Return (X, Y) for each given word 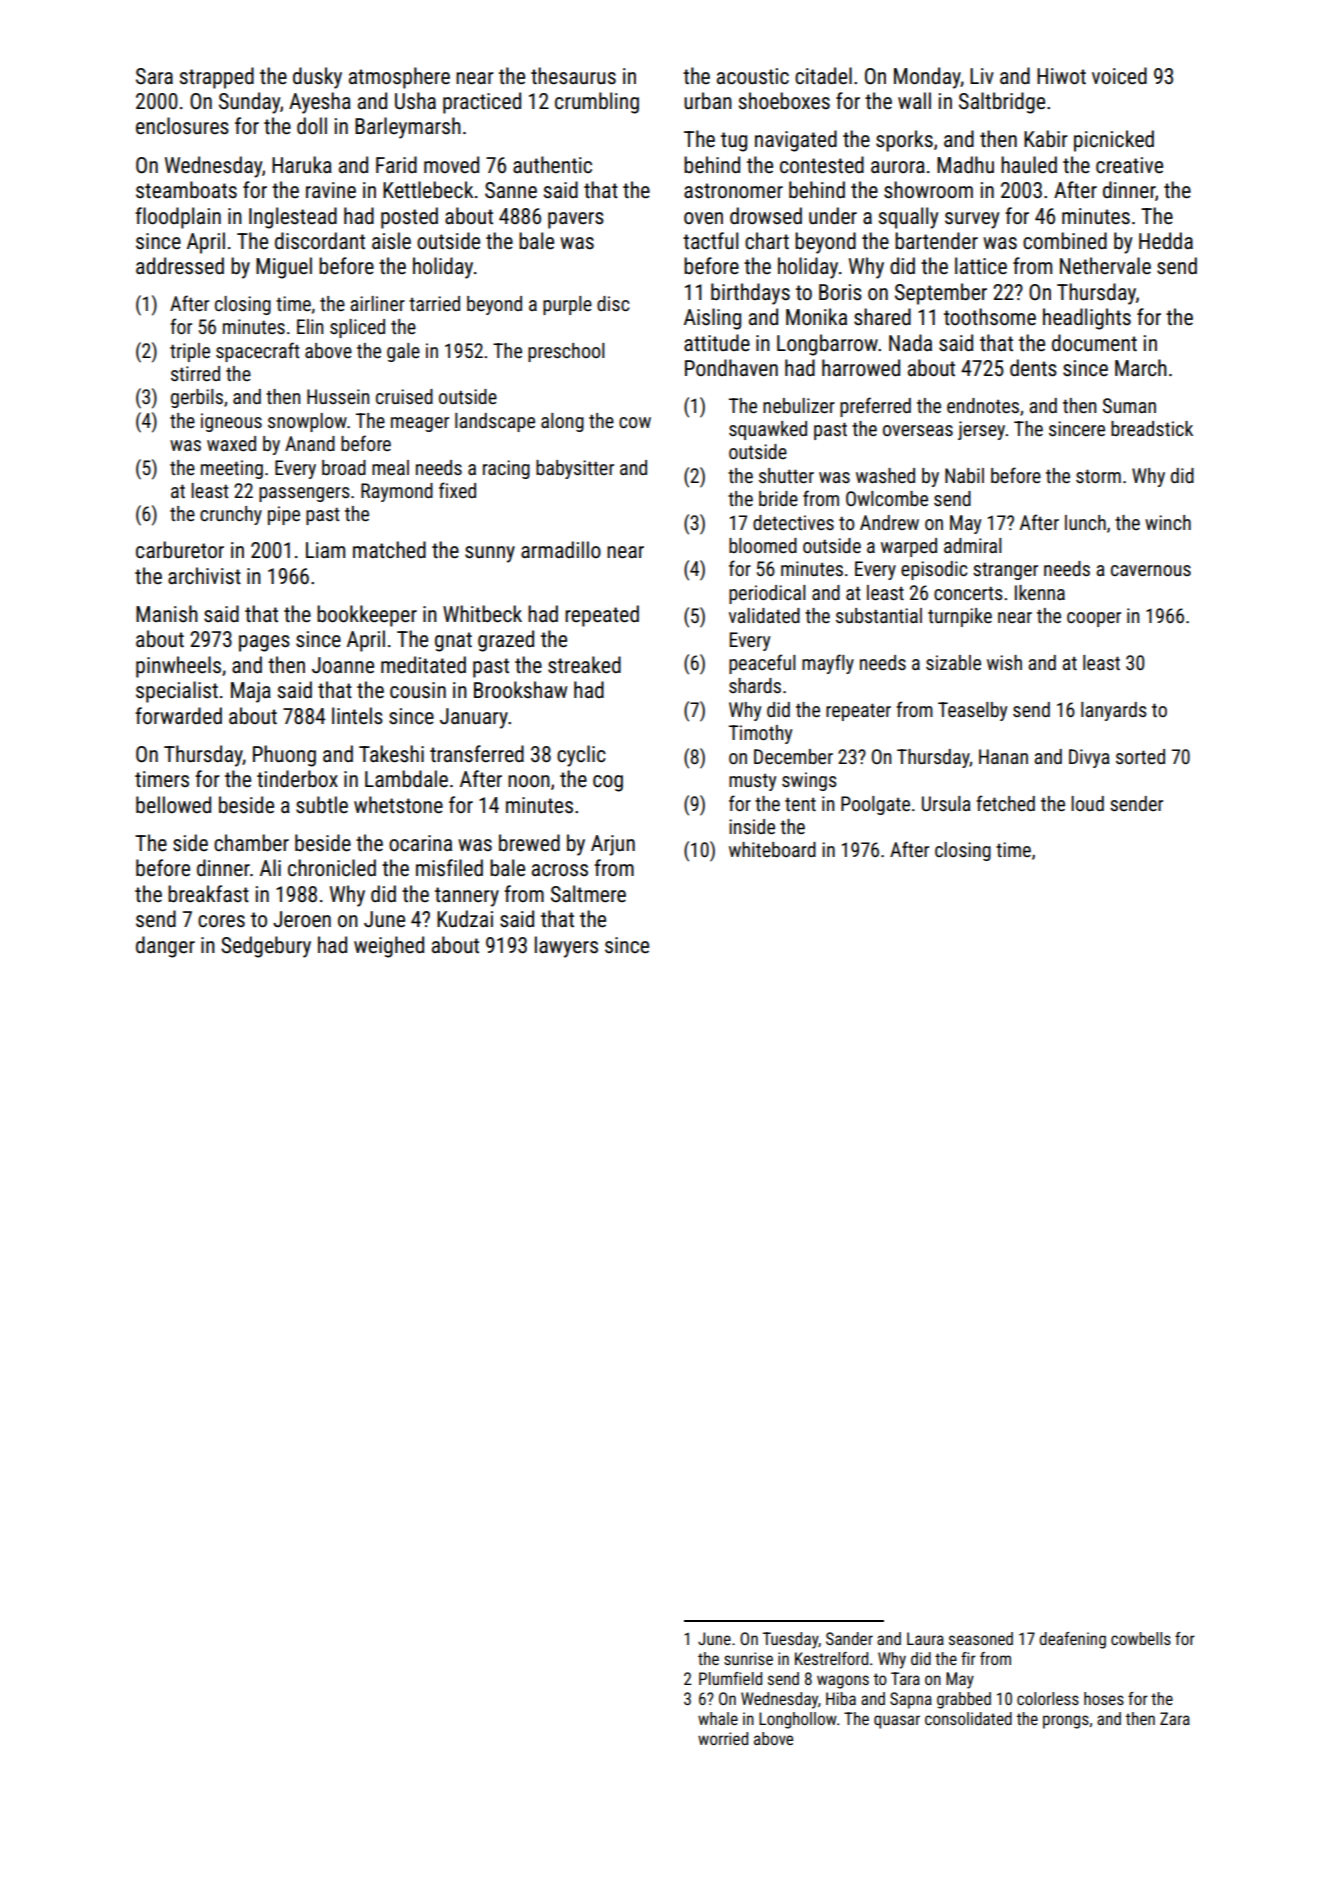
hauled (1029, 165)
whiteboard (772, 849)
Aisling (712, 319)
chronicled (332, 868)
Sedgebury (266, 947)
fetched (1005, 803)
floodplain (178, 218)
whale (718, 1718)
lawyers (566, 947)
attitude (717, 343)
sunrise (748, 1658)
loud (1087, 803)
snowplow (307, 422)
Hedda (1166, 240)
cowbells (1141, 1638)
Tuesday (790, 1640)
